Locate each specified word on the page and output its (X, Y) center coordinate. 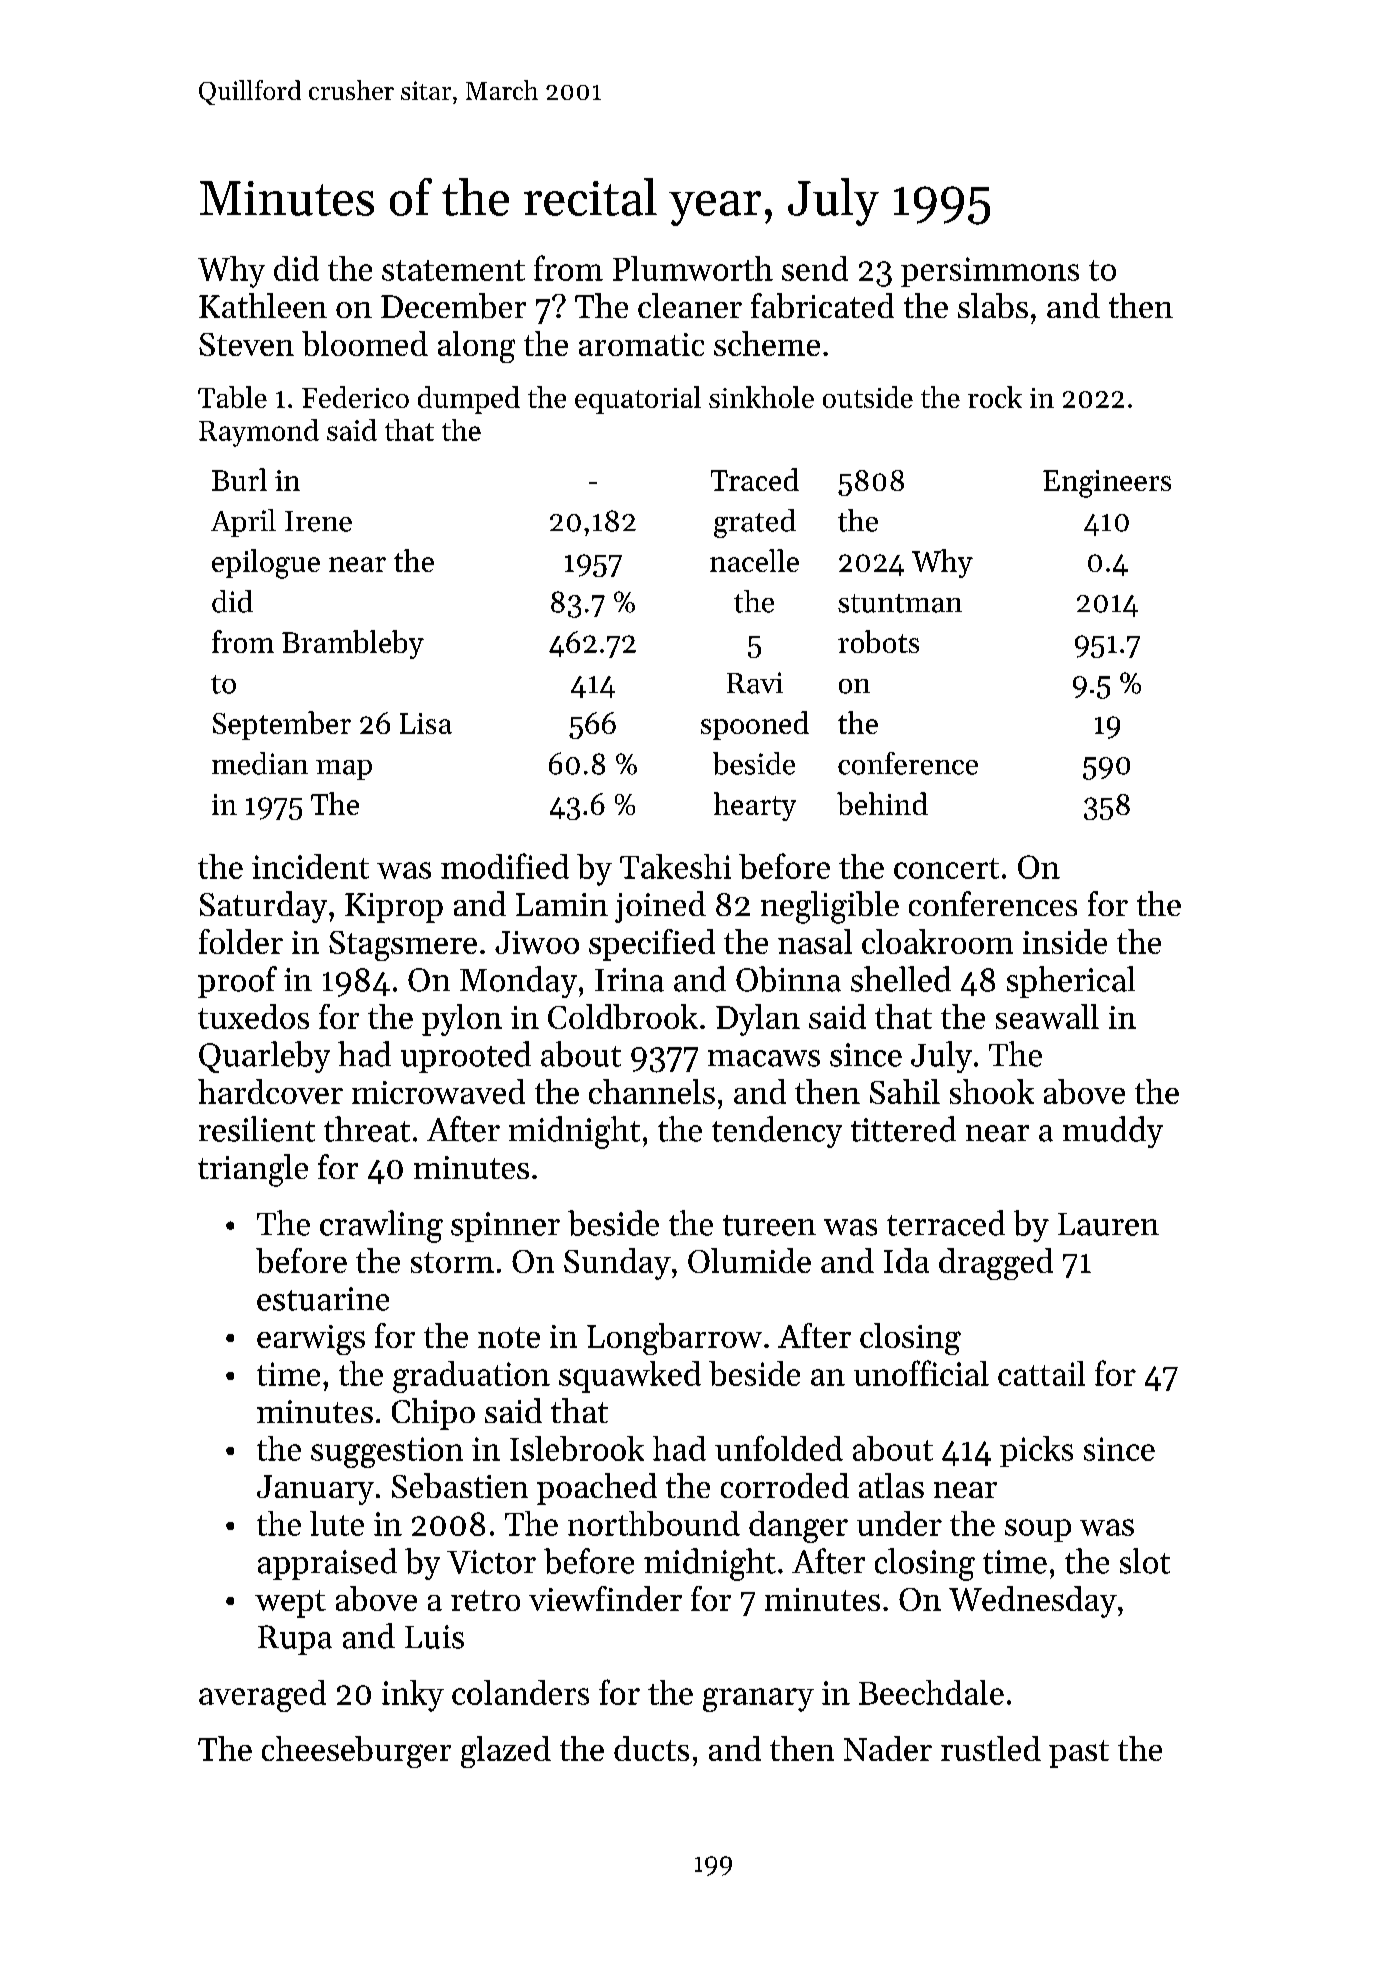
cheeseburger (356, 1752)
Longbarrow (674, 1339)
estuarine (323, 1299)
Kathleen (263, 305)
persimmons (990, 272)
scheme (767, 343)
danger (798, 1527)
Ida (906, 1260)
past (1079, 1754)
